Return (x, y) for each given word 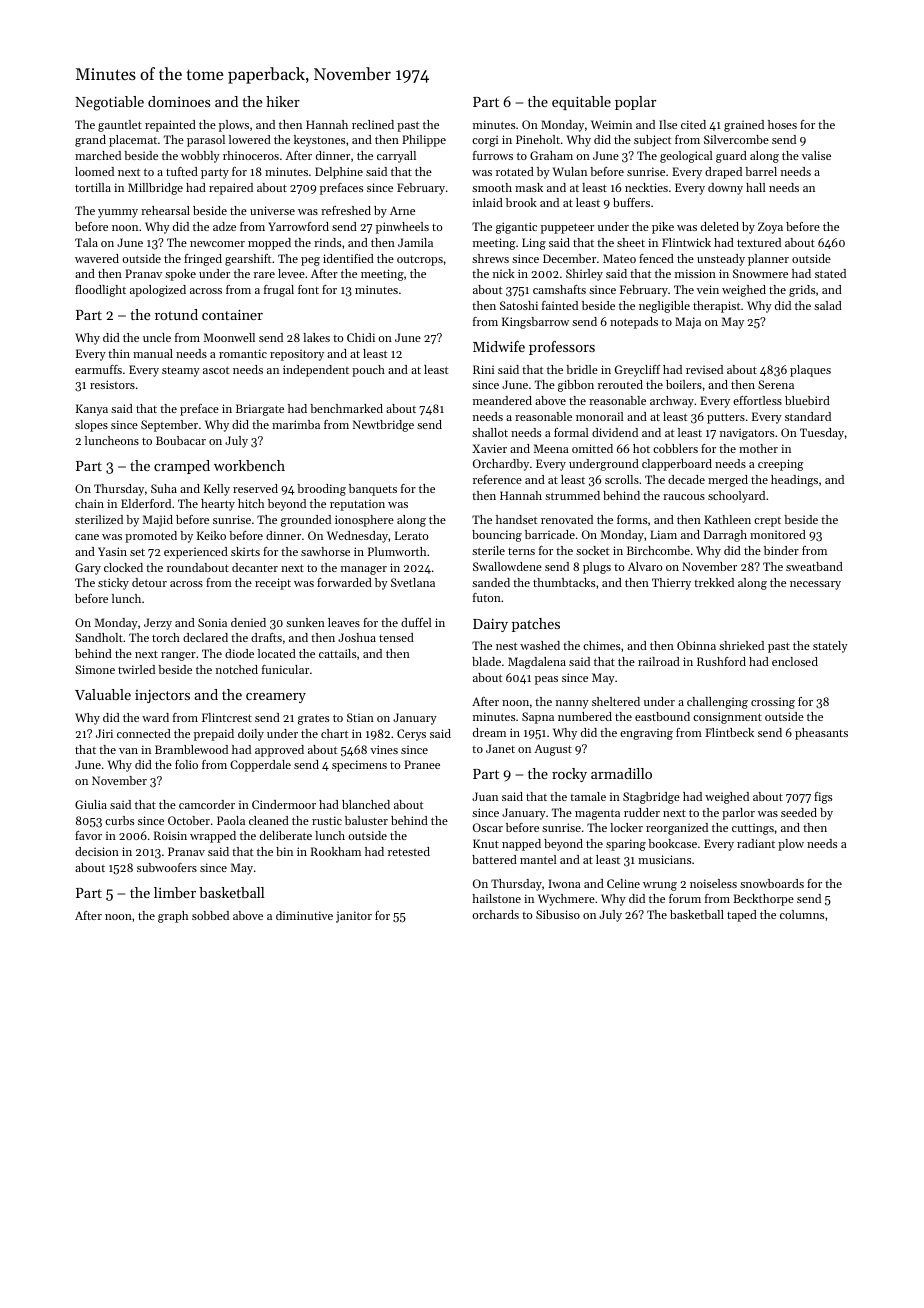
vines (384, 749)
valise (816, 155)
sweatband (814, 566)
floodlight (100, 291)
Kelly (217, 490)
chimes (601, 645)
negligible (664, 307)
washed (540, 645)
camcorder (207, 804)
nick (504, 273)
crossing (773, 703)
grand (90, 141)
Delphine (339, 173)
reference (497, 479)
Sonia (212, 622)
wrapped (213, 837)
